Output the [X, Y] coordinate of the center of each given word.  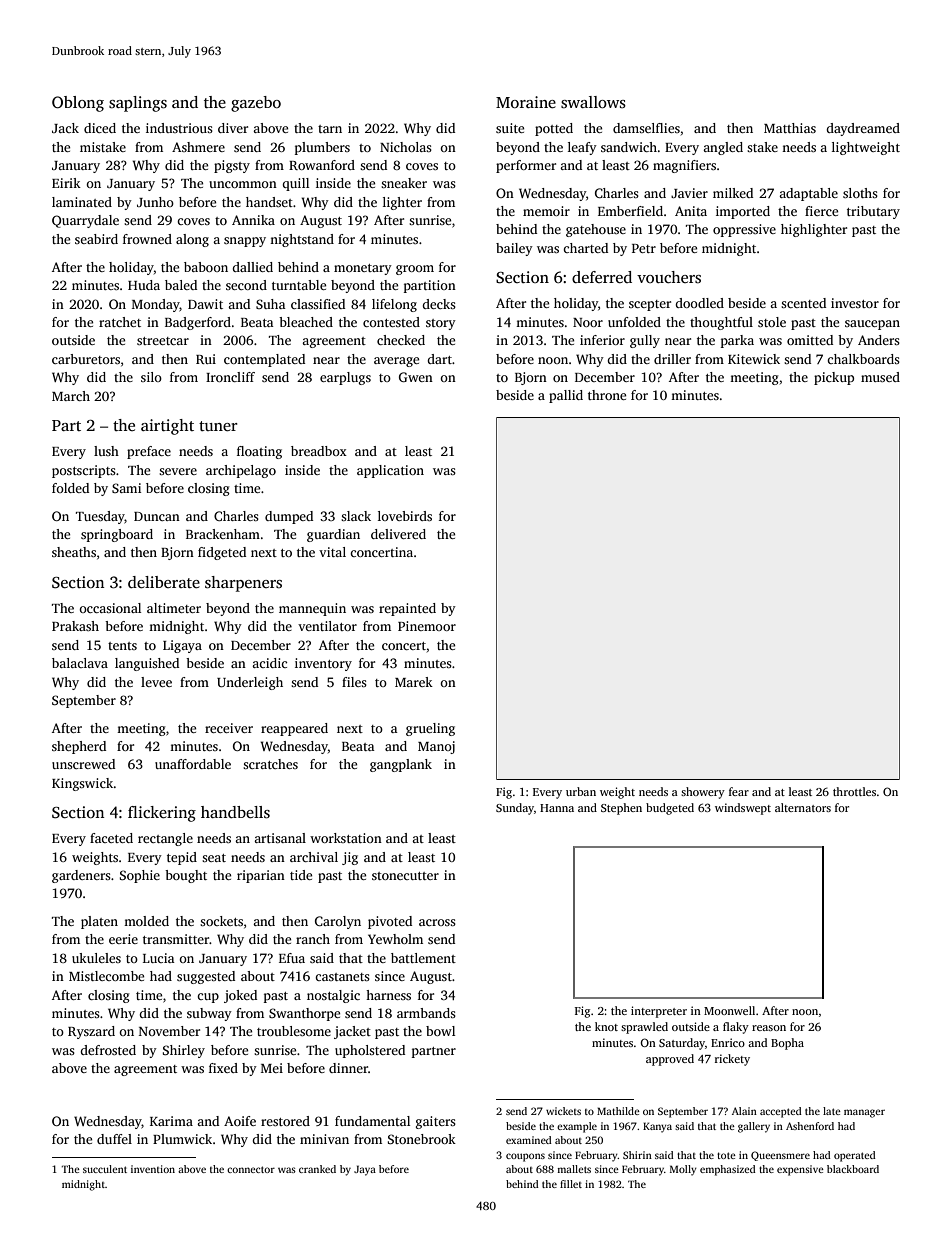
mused [880, 377]
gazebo [256, 104]
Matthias [790, 128]
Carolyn [338, 922]
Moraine [526, 102]
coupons [525, 1157]
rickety [732, 1060]
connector [251, 1169]
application [390, 471]
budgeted [670, 809]
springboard [117, 535]
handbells [235, 812]
